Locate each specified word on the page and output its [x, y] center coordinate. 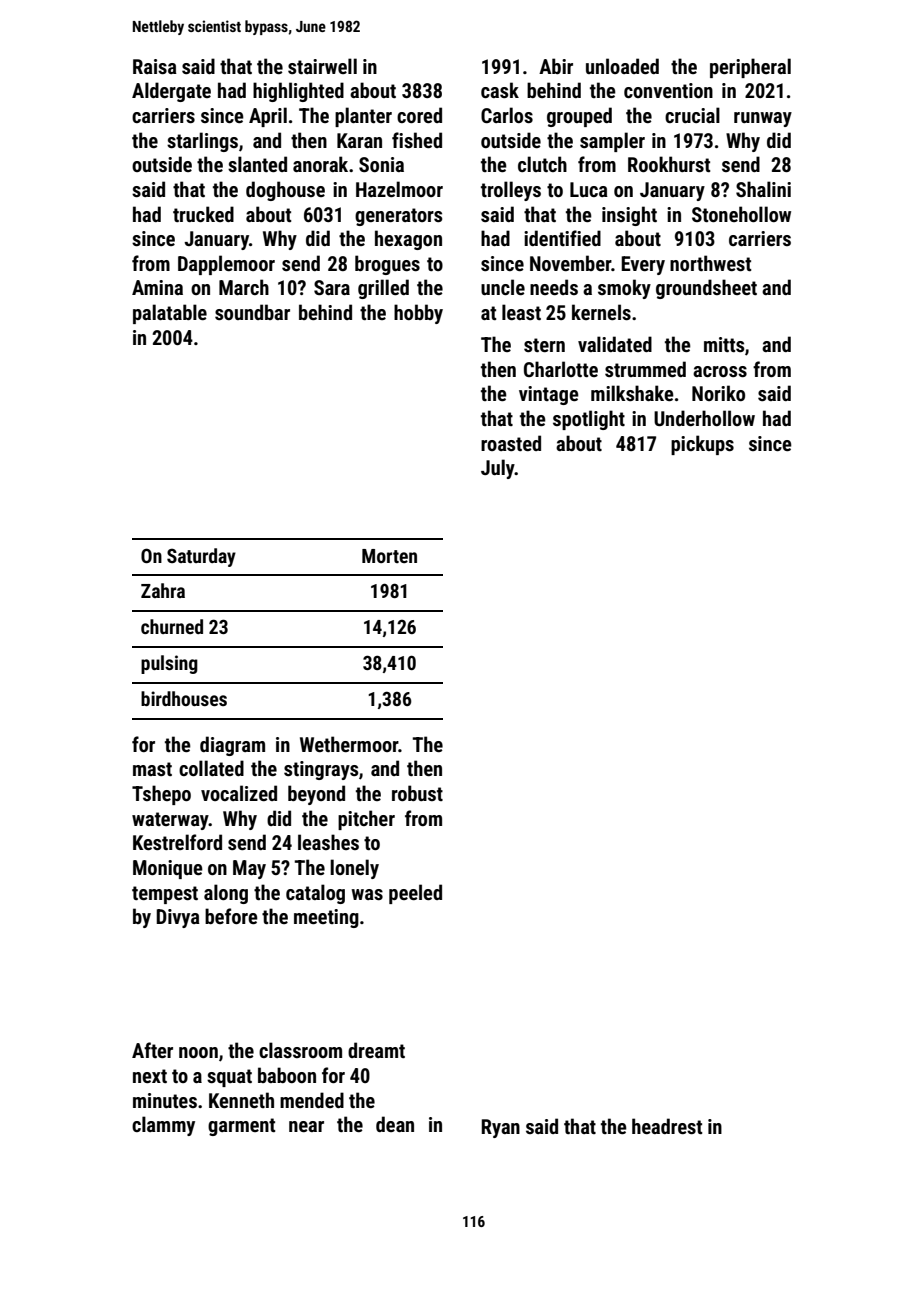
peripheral [750, 68]
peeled [415, 894]
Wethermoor [349, 744]
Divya [178, 918]
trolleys [511, 191]
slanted [257, 164]
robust [417, 793]
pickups [702, 445]
